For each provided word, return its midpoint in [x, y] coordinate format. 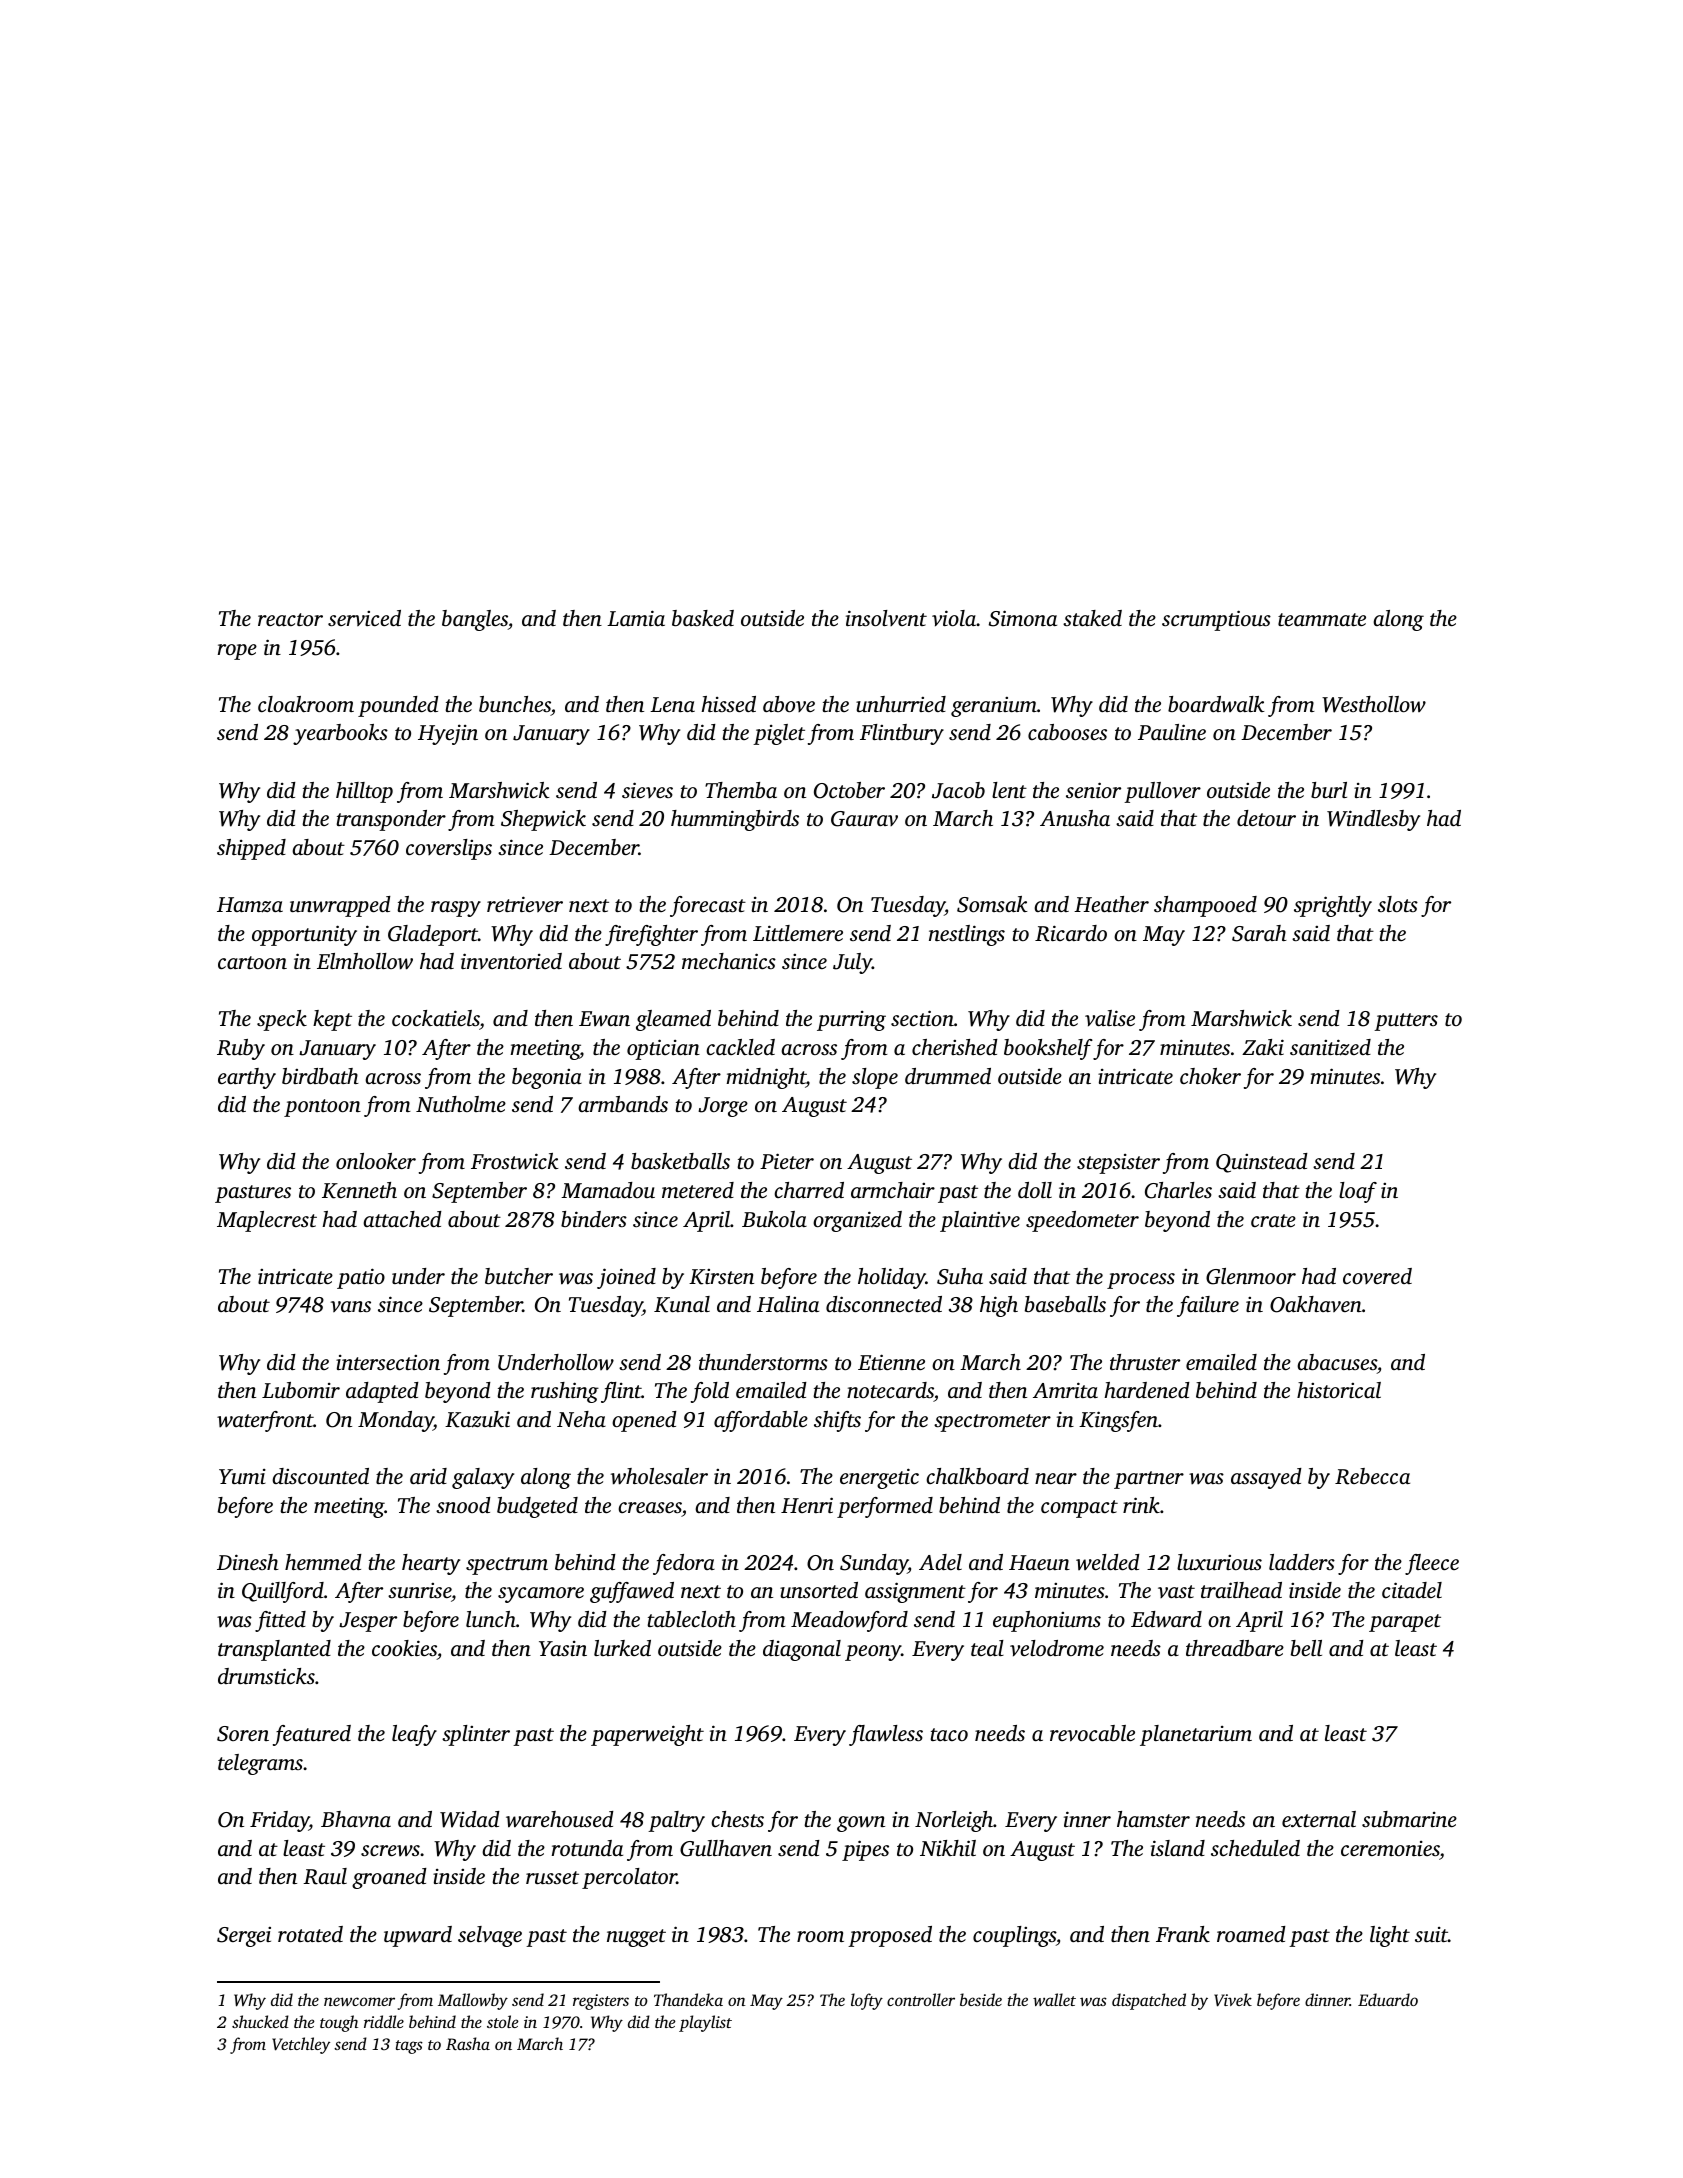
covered [1377, 1276]
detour [1266, 818]
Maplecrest [267, 1221]
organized [857, 1221]
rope [237, 652]
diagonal [802, 1650]
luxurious [1219, 1562]
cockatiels [436, 1020]
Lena [672, 704]
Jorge [723, 1107]
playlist [705, 2023]
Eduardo [1388, 1999]
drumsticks [266, 1676]
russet [552, 1877]
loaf [1358, 1192]
